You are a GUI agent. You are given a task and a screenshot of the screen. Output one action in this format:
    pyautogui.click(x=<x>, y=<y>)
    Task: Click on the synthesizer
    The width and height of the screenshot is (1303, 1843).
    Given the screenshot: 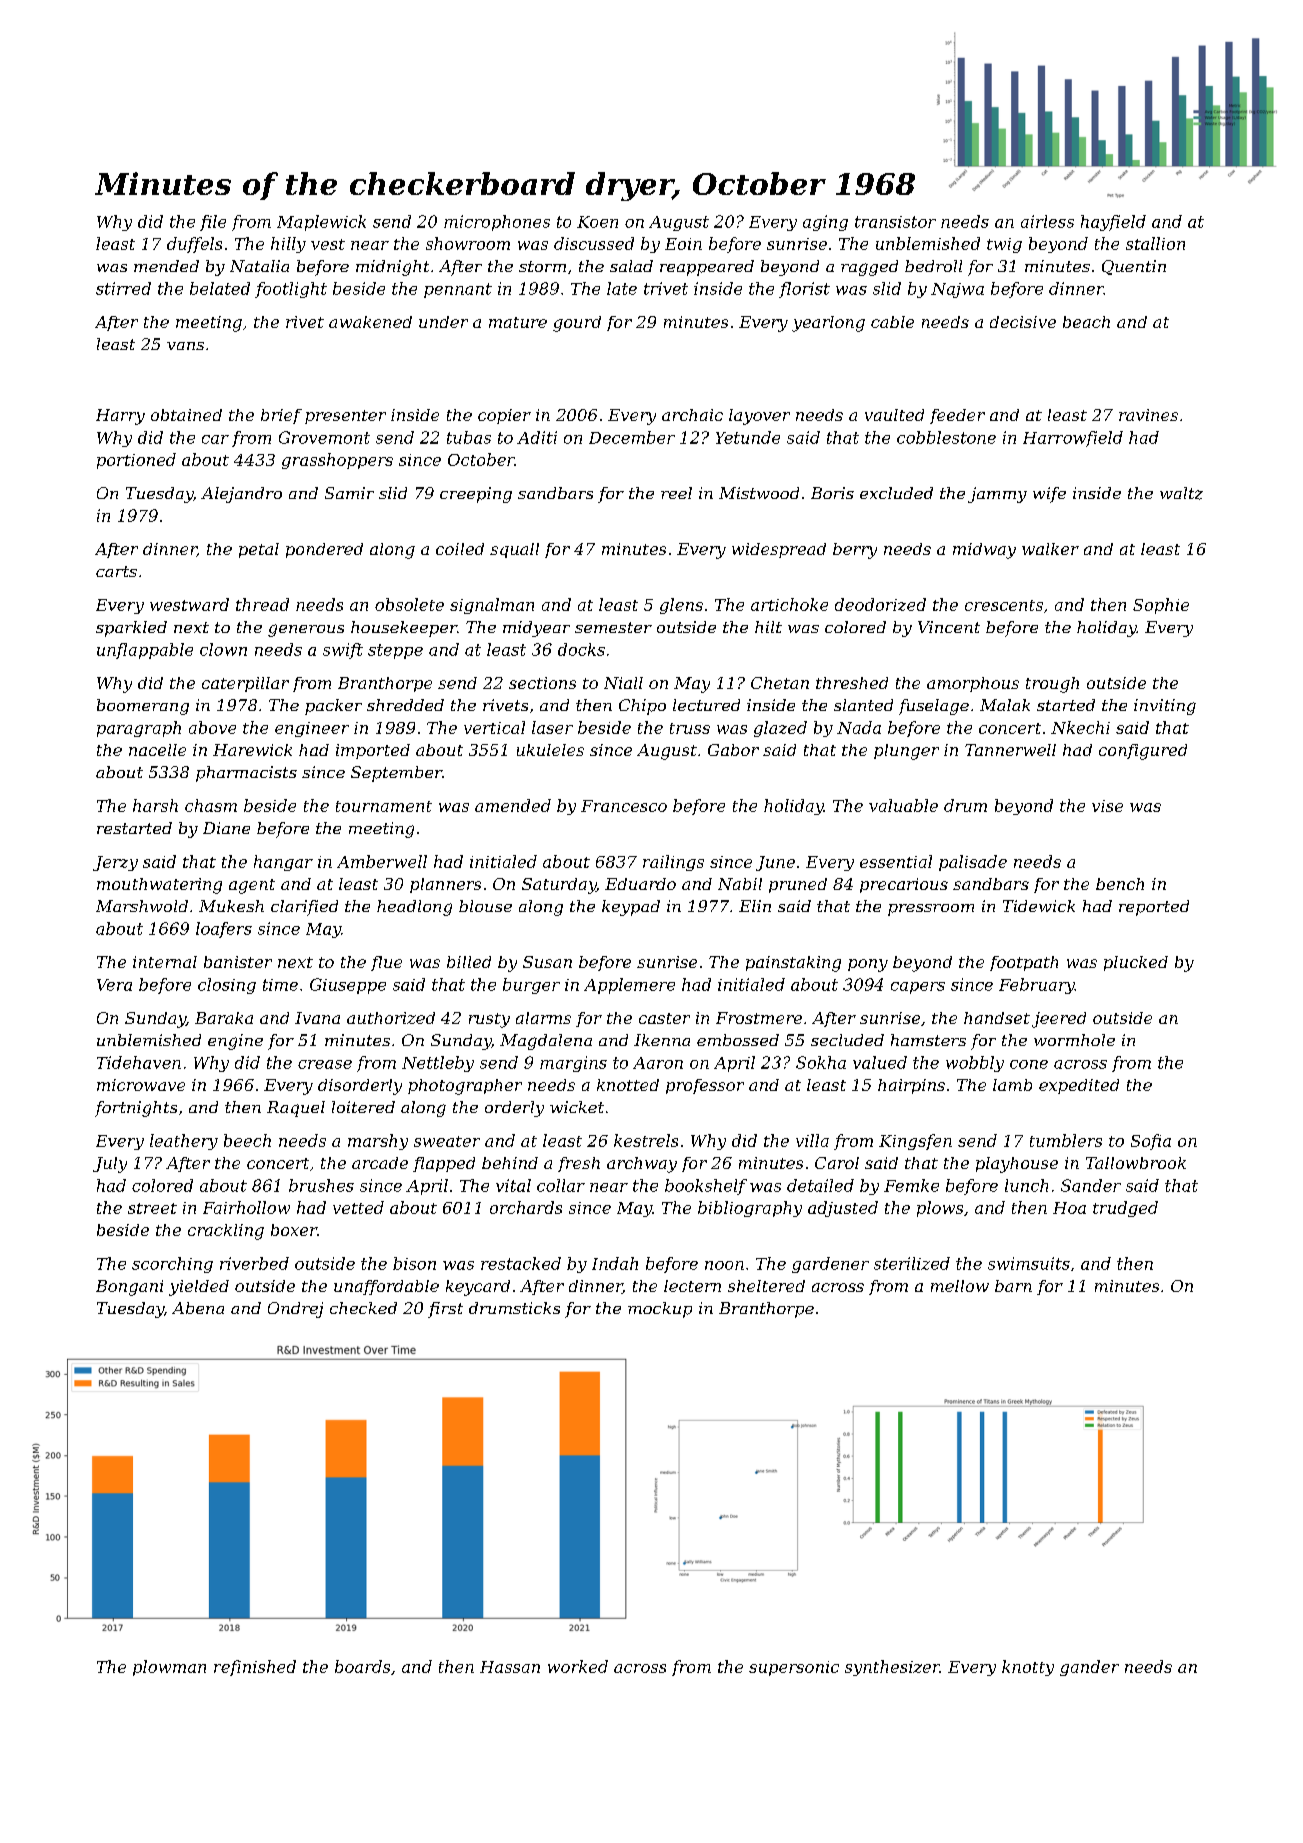 What is the action you would take?
    pyautogui.click(x=892, y=1668)
